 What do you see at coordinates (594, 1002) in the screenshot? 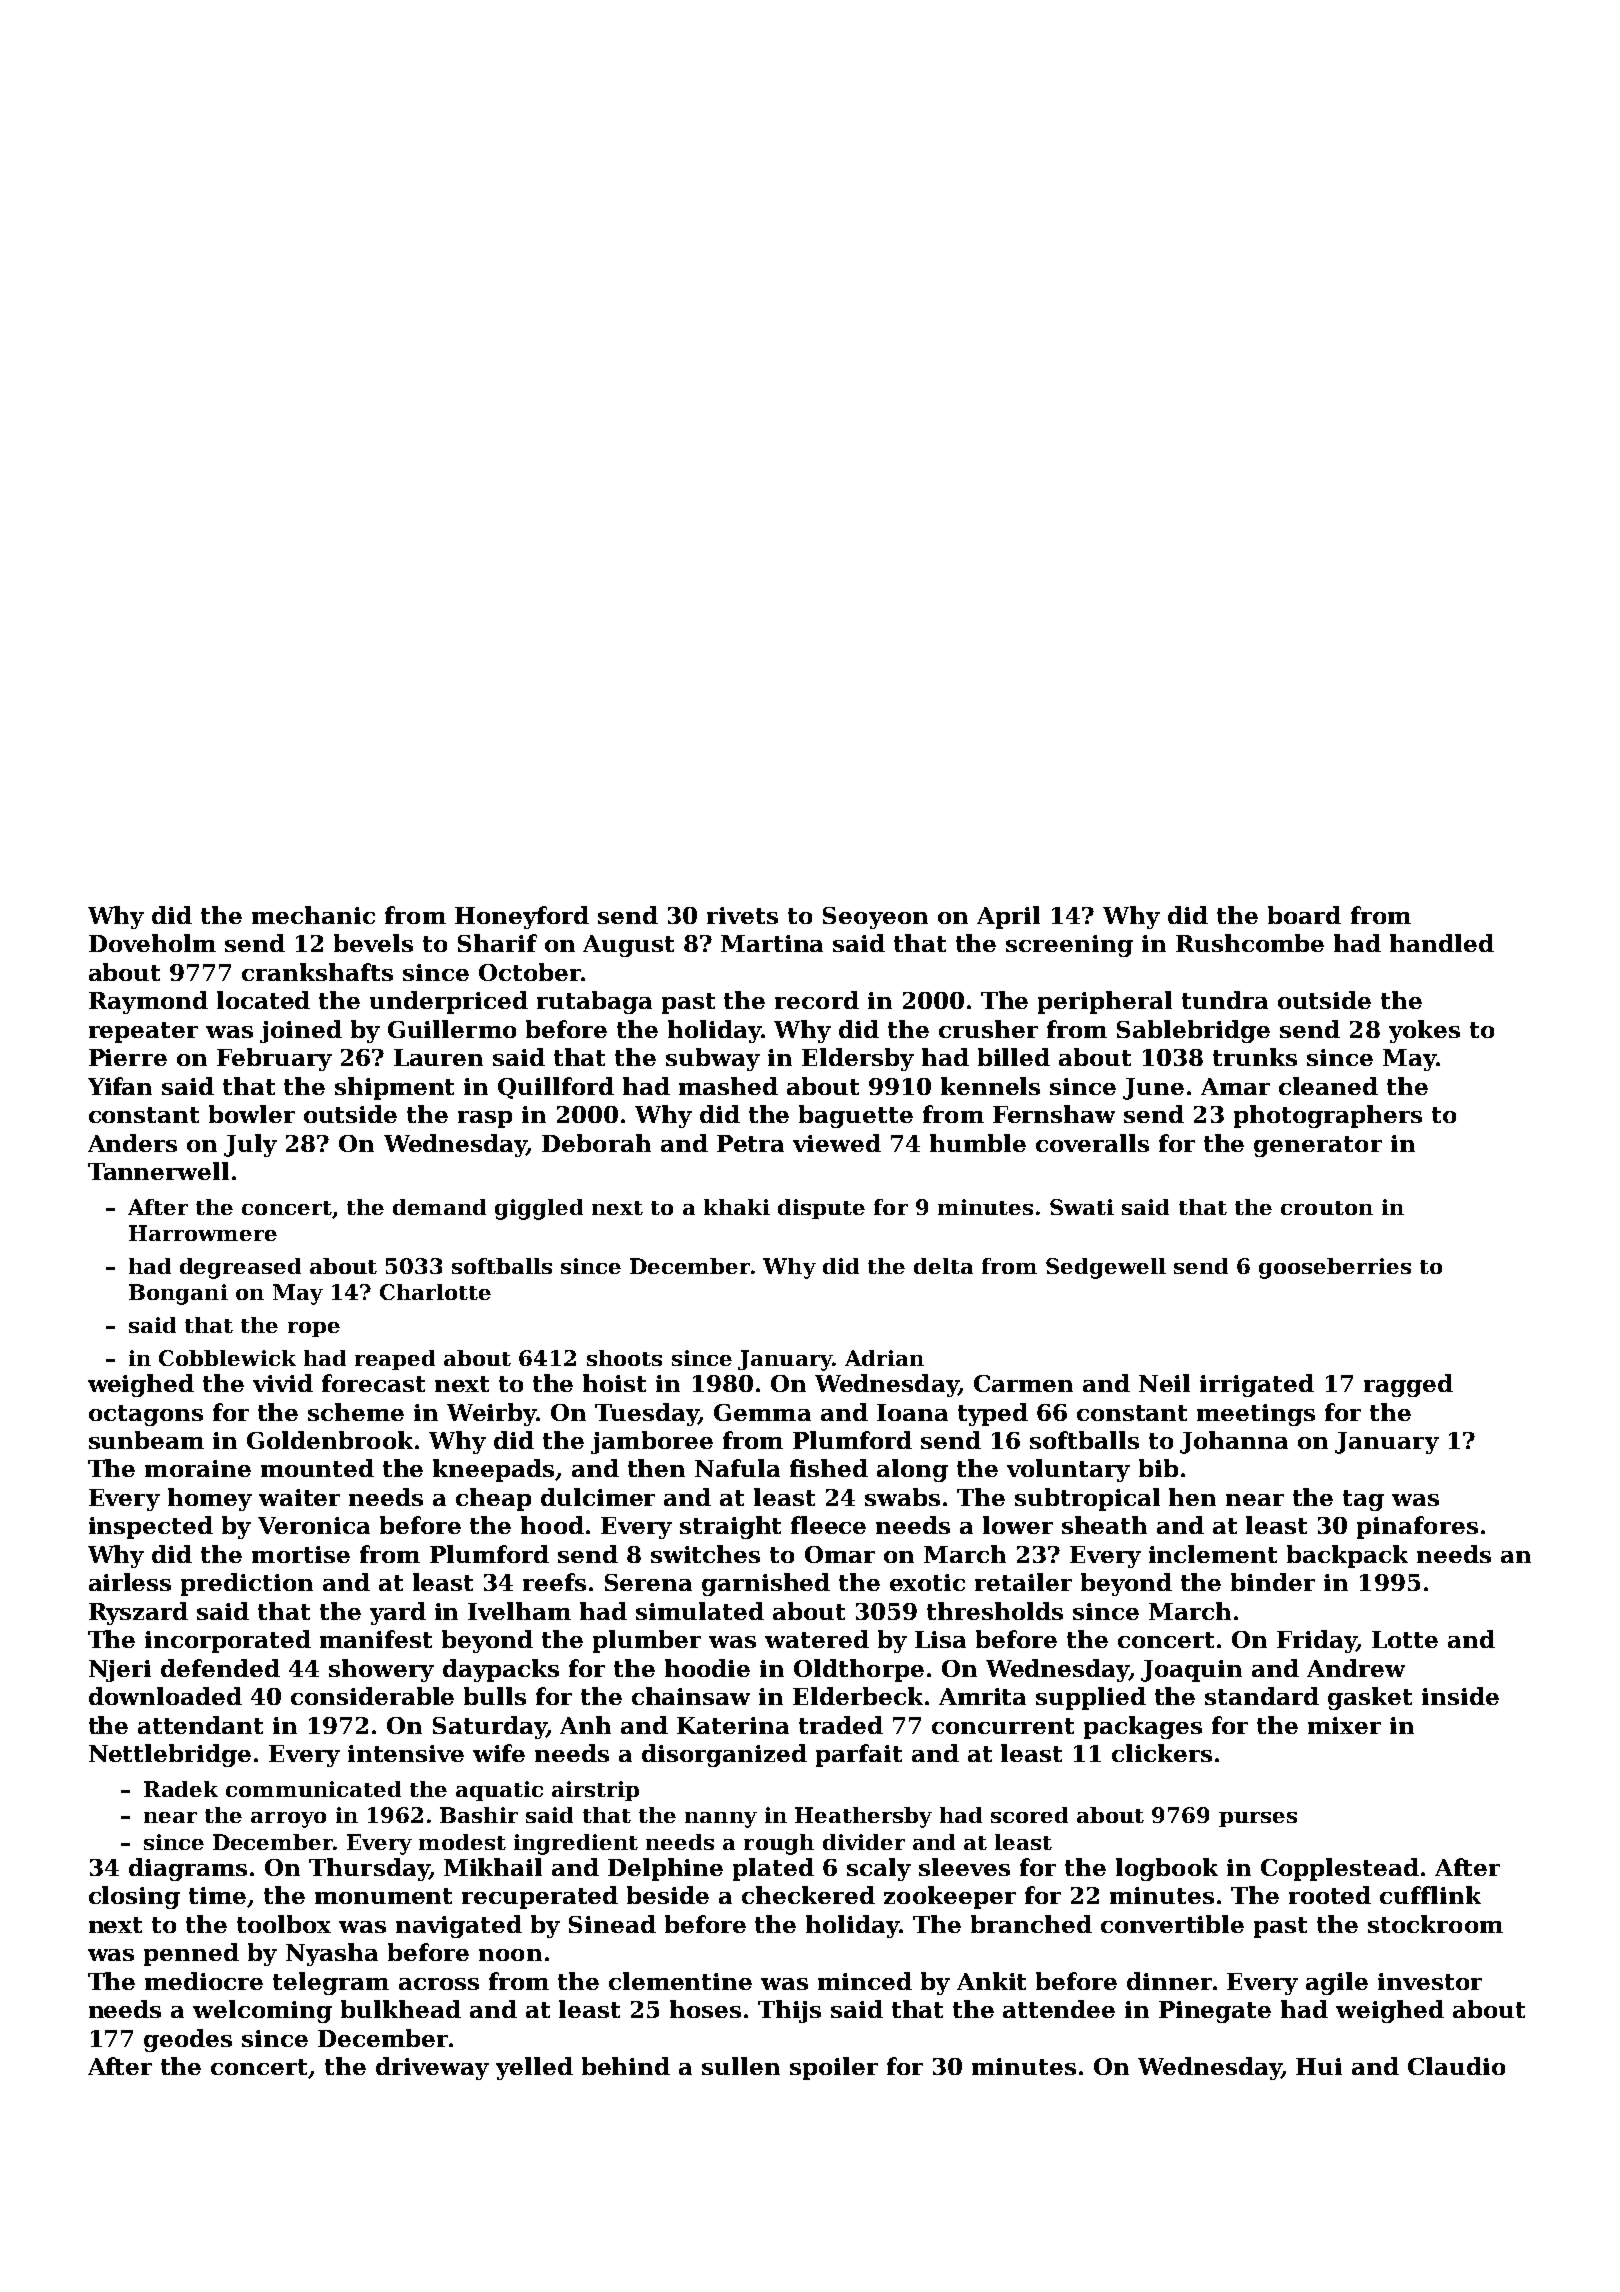
I see `rutabaga` at bounding box center [594, 1002].
